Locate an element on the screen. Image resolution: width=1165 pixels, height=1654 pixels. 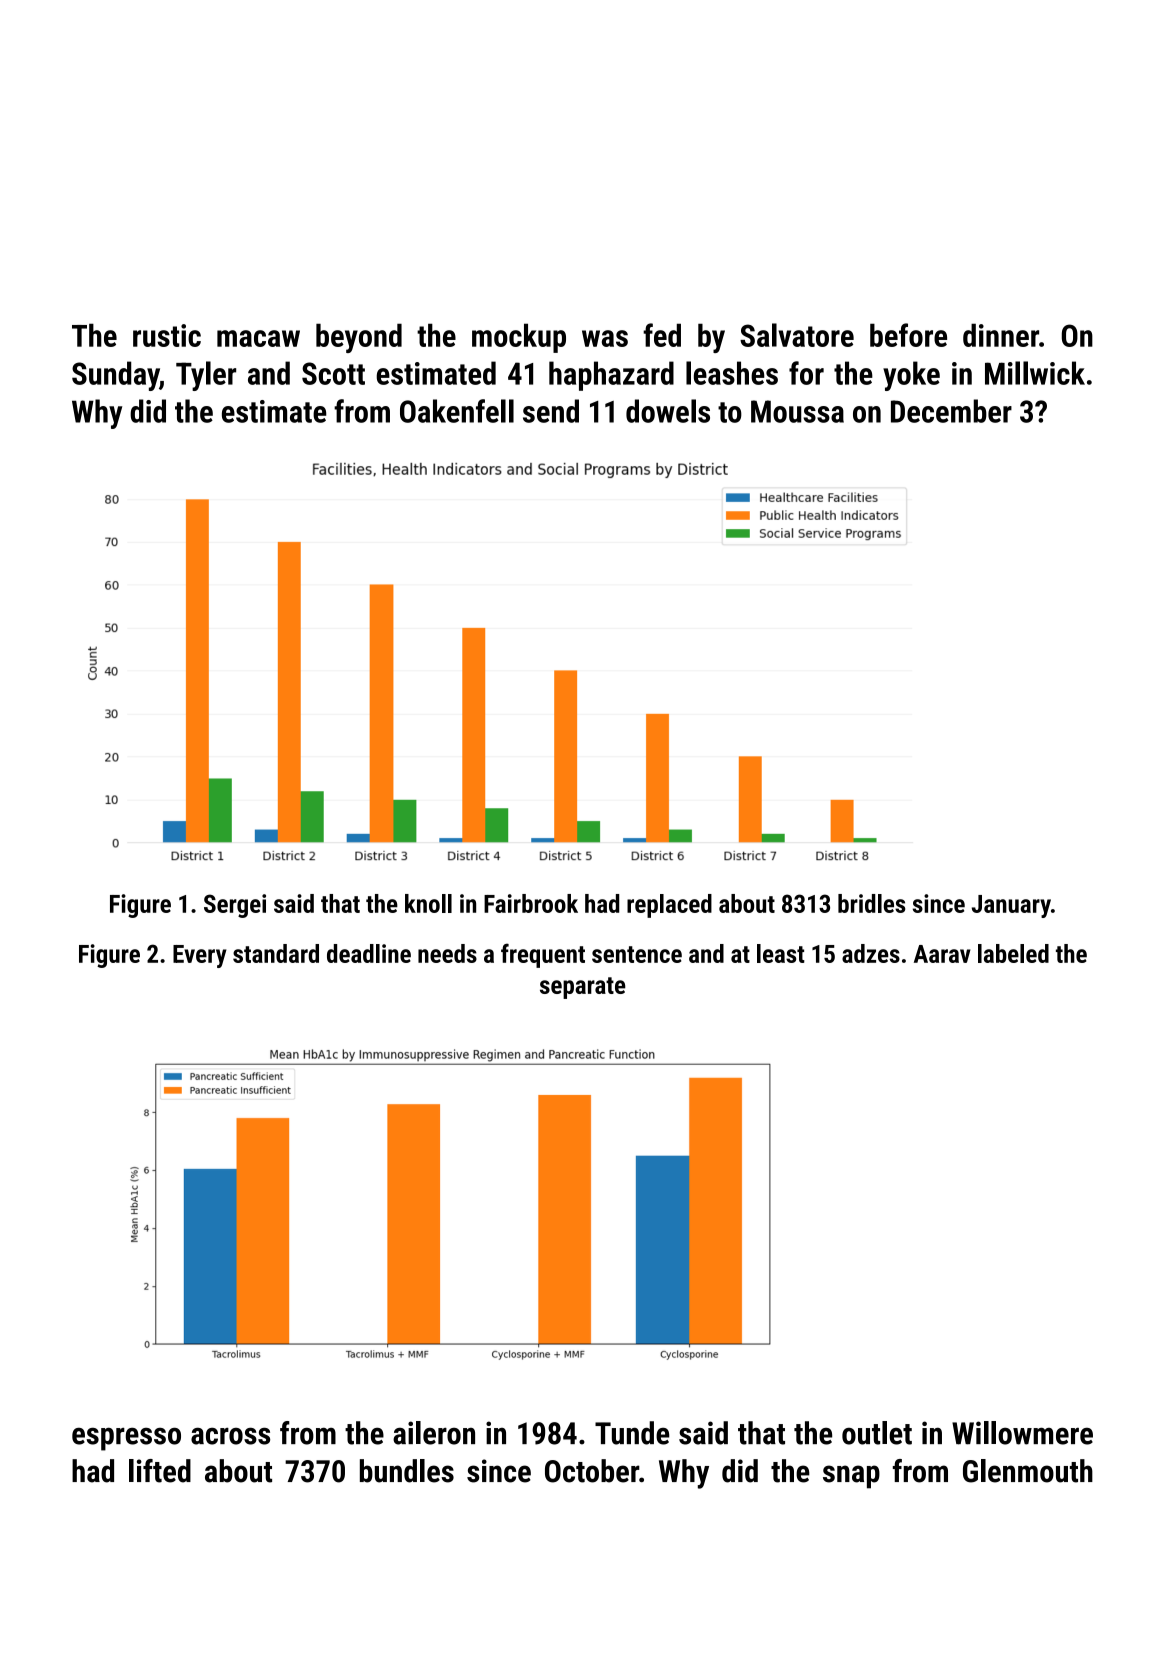
Every is located at coordinates (200, 956).
